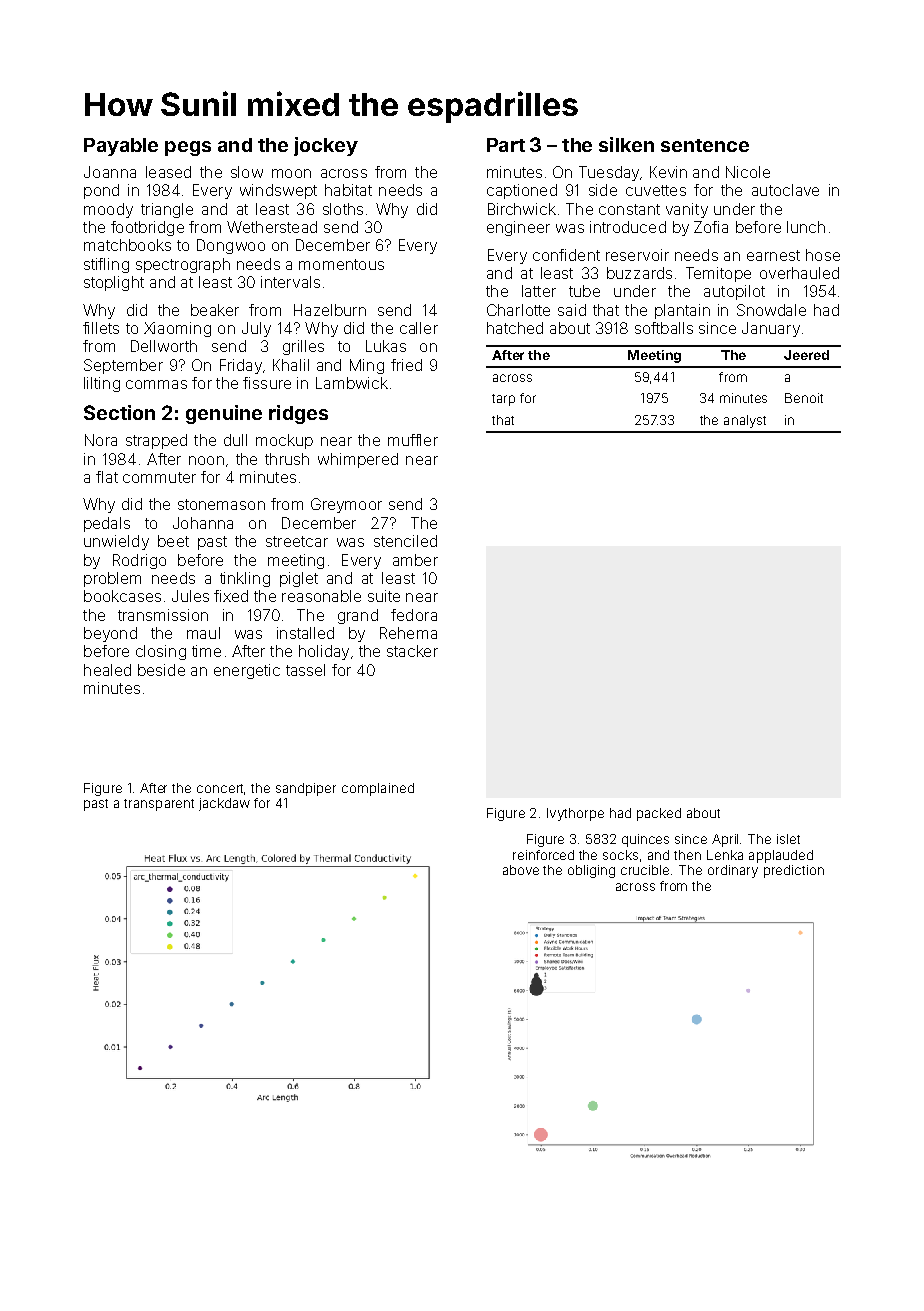 The width and height of the screenshot is (924, 1311). What do you see at coordinates (794, 871) in the screenshot?
I see `prediction` at bounding box center [794, 871].
